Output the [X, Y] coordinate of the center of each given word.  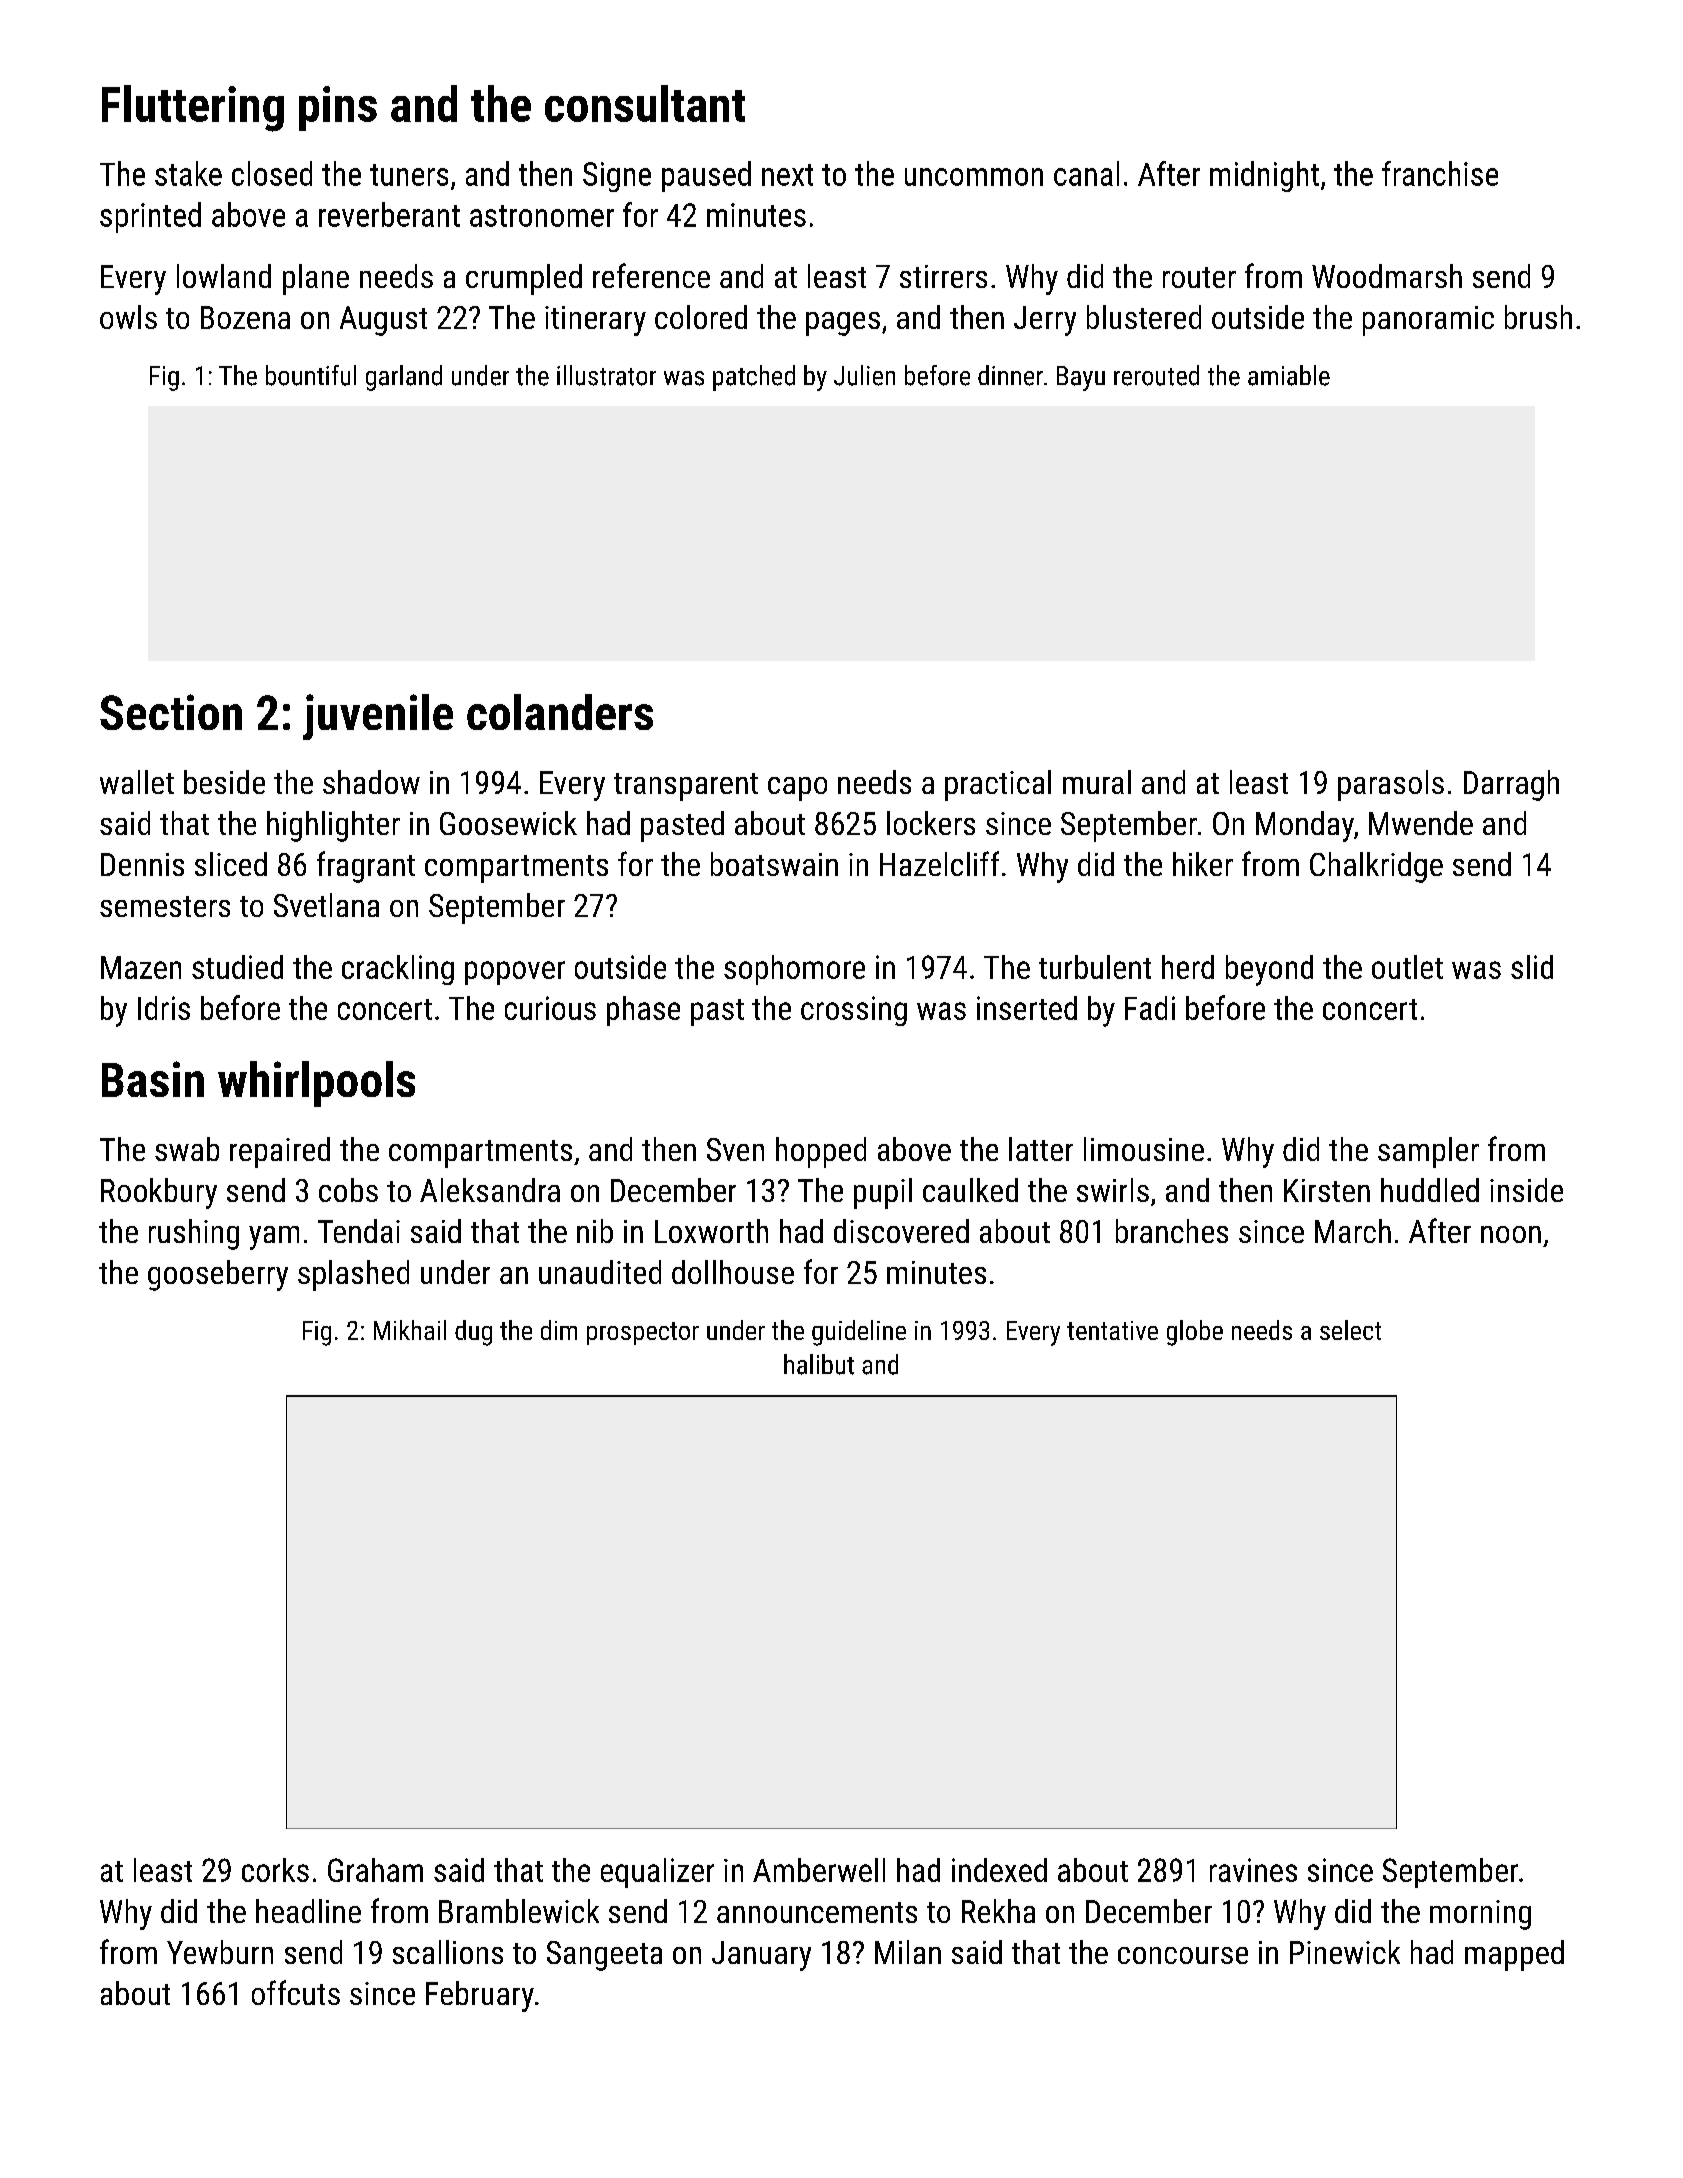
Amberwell [819, 1870]
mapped [1514, 1955]
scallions [448, 1952]
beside [224, 782]
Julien [864, 375]
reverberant [389, 214]
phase [643, 1011]
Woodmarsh [1387, 276]
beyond [1269, 970]
